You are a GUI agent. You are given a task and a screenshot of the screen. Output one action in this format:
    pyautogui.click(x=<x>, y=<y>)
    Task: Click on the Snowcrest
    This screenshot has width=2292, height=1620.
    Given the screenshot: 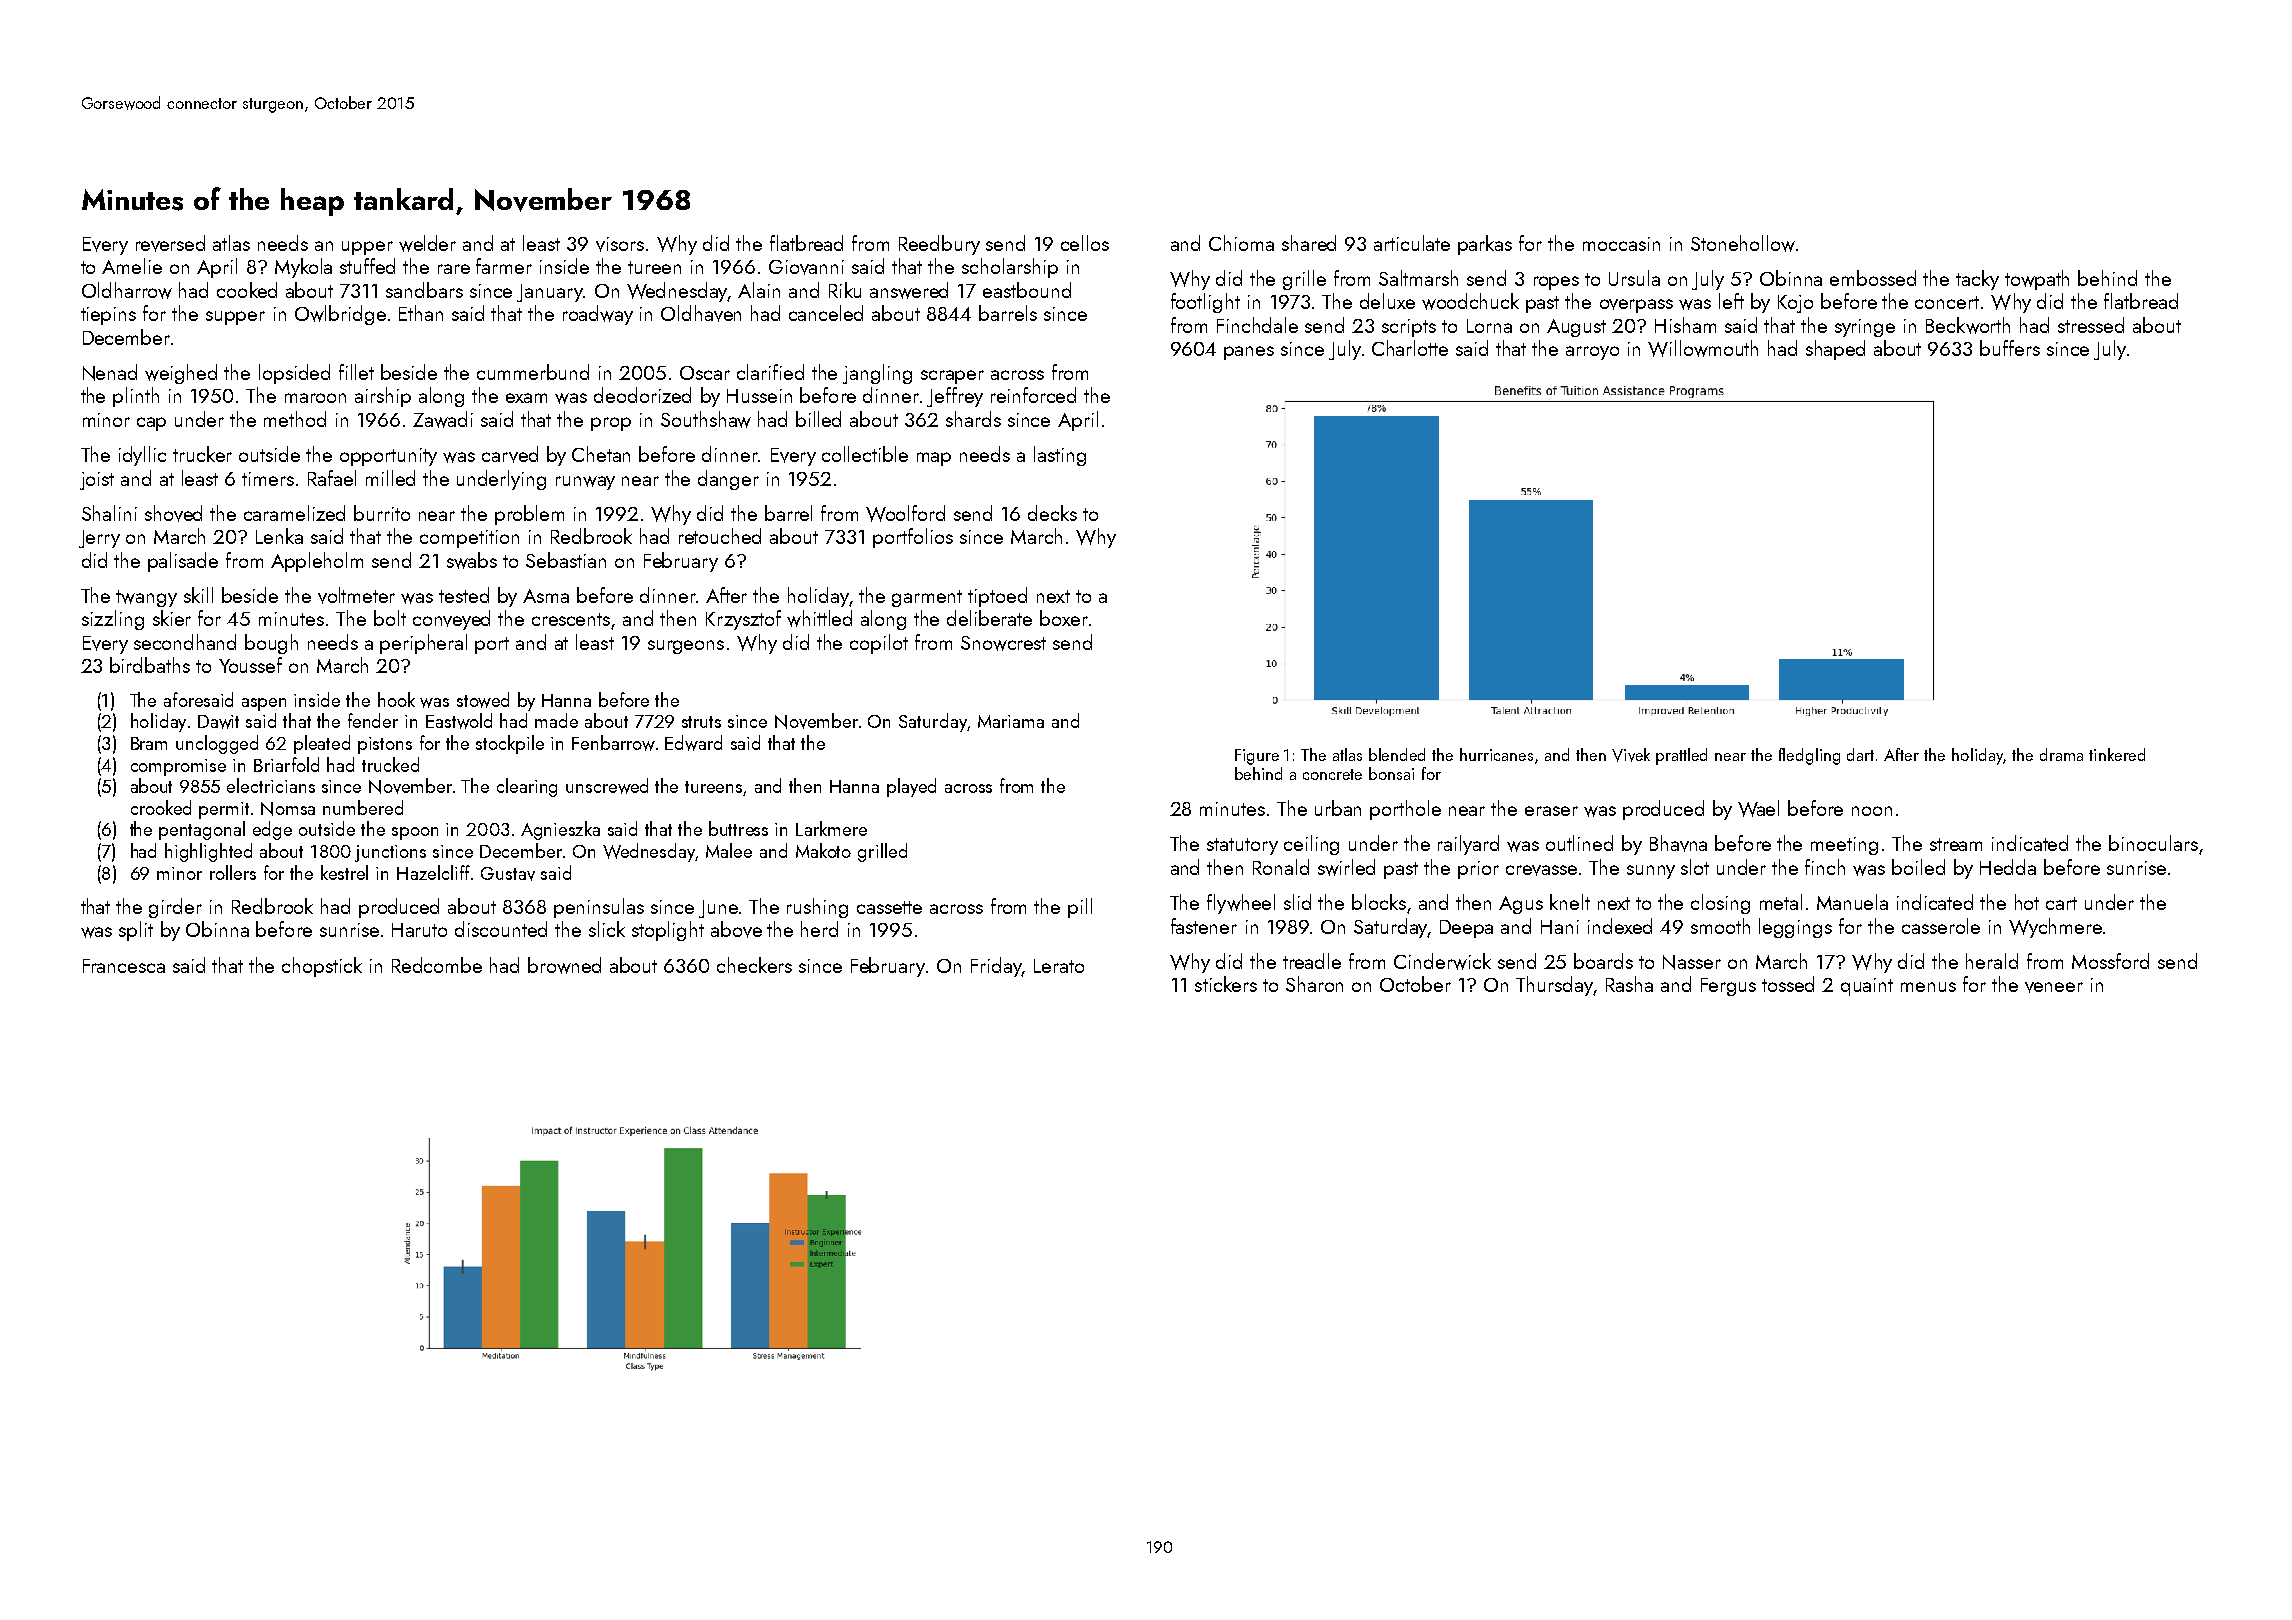 What is the action you would take?
    pyautogui.click(x=1003, y=643)
